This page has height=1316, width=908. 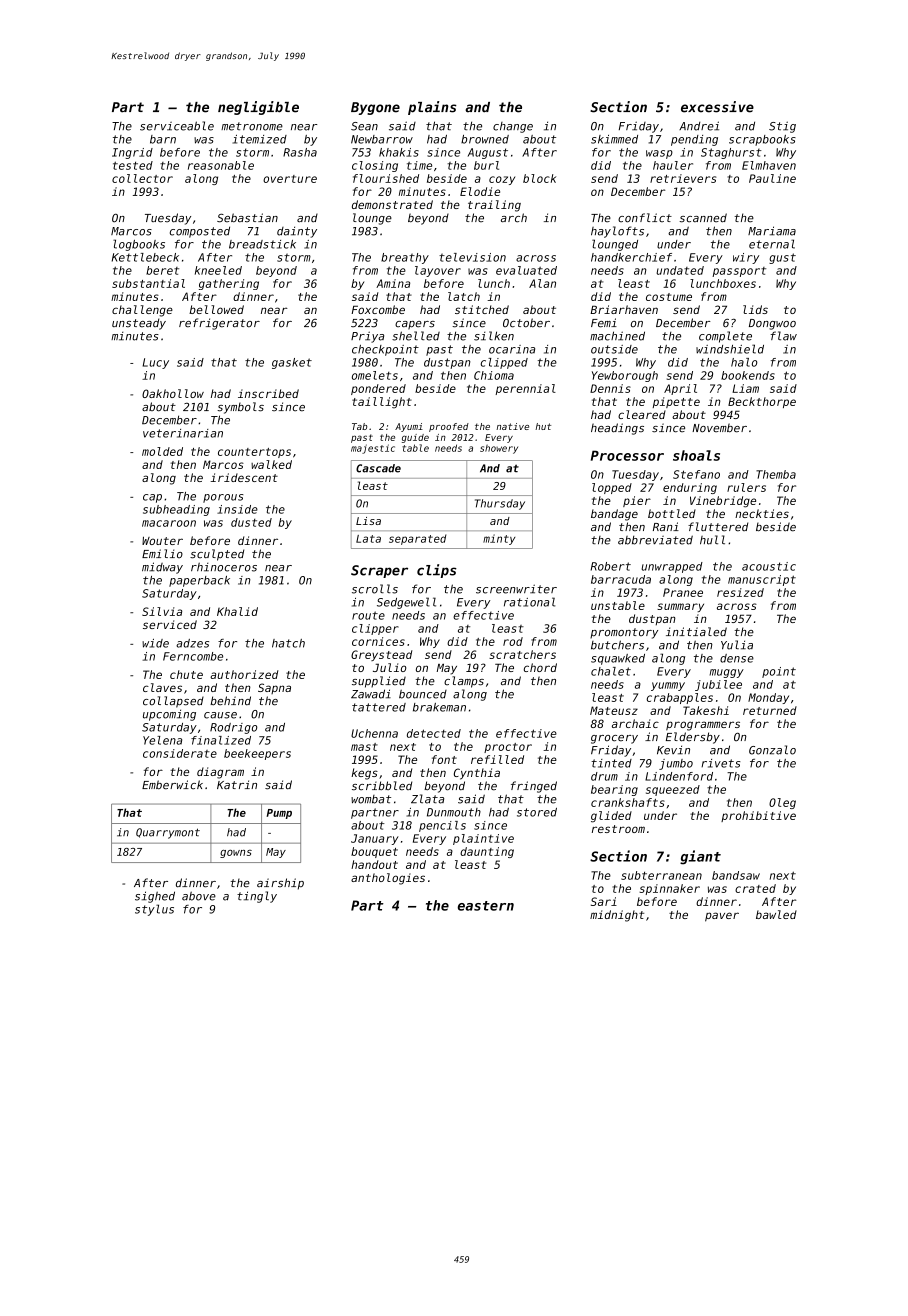 I want to click on collector, so click(x=142, y=178).
